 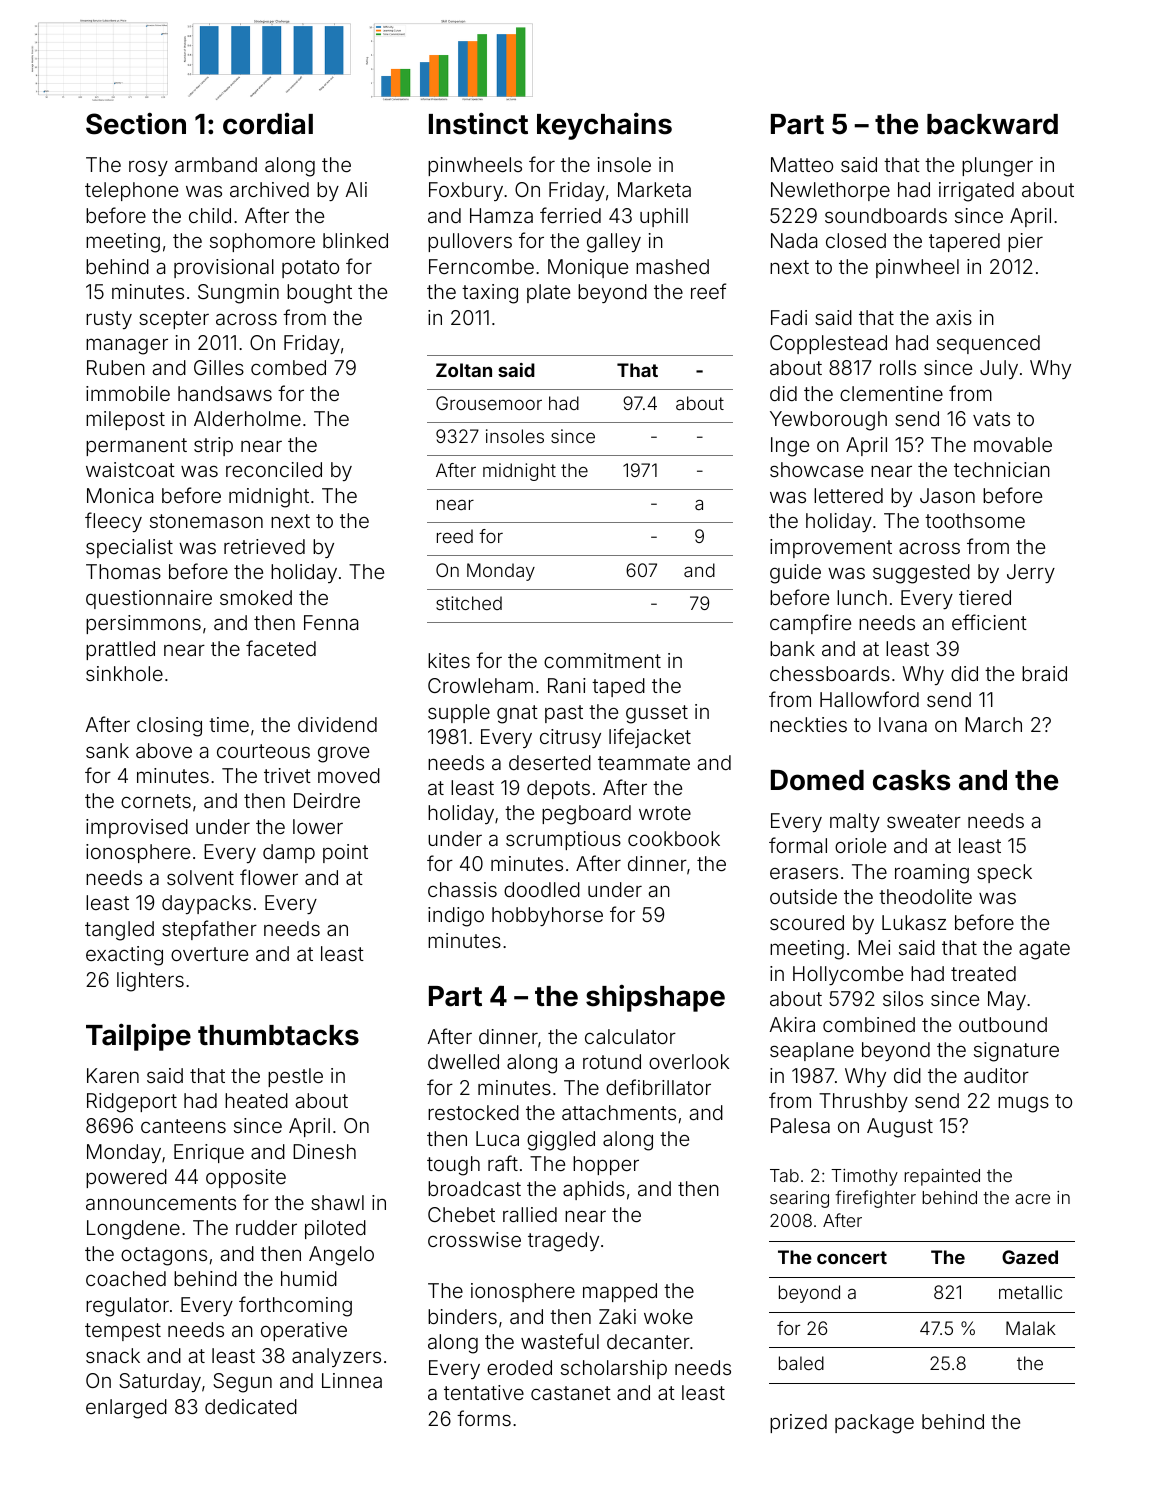 What do you see at coordinates (256, 1100) in the screenshot?
I see `heated` at bounding box center [256, 1100].
